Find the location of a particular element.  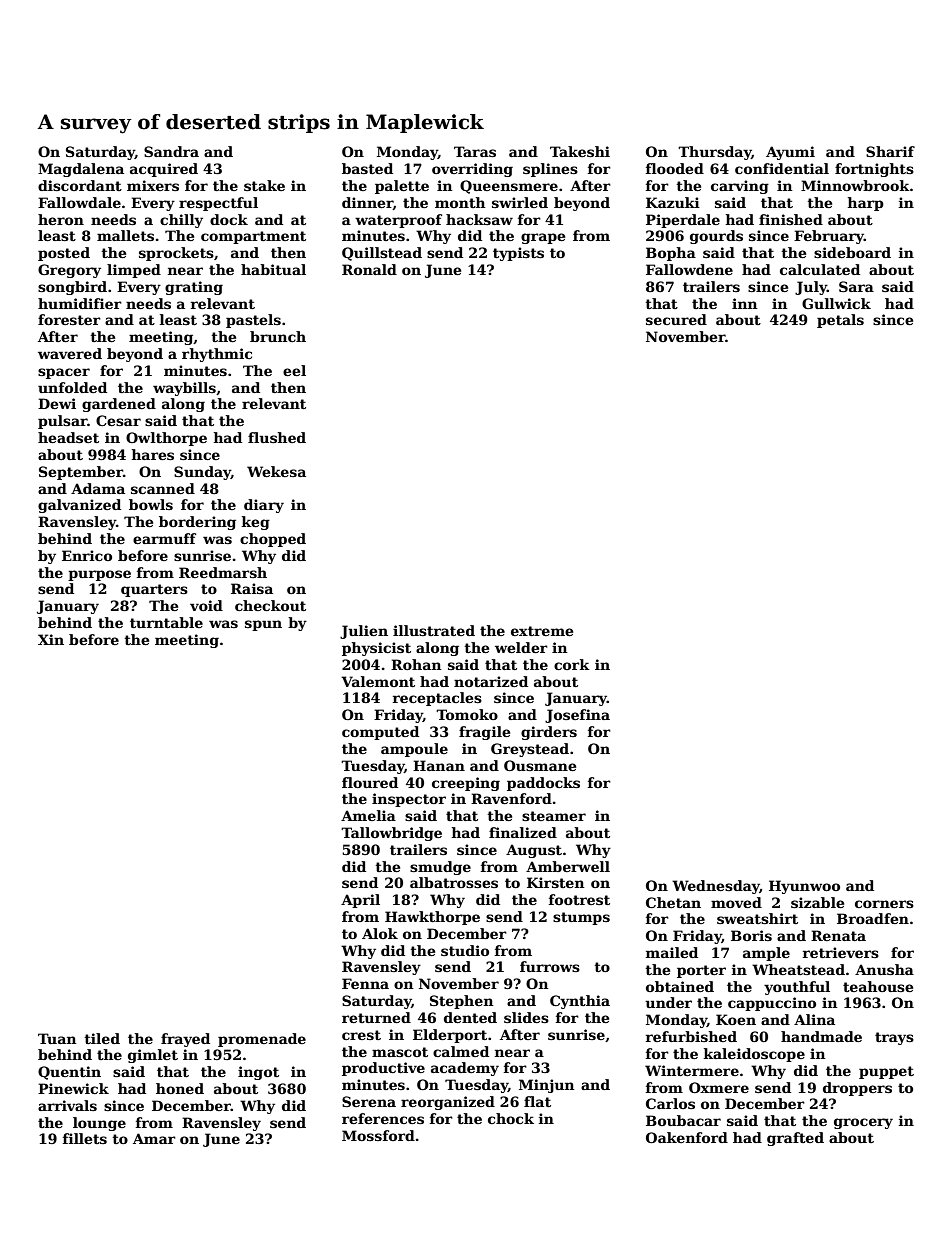

waybills is located at coordinates (184, 389).
